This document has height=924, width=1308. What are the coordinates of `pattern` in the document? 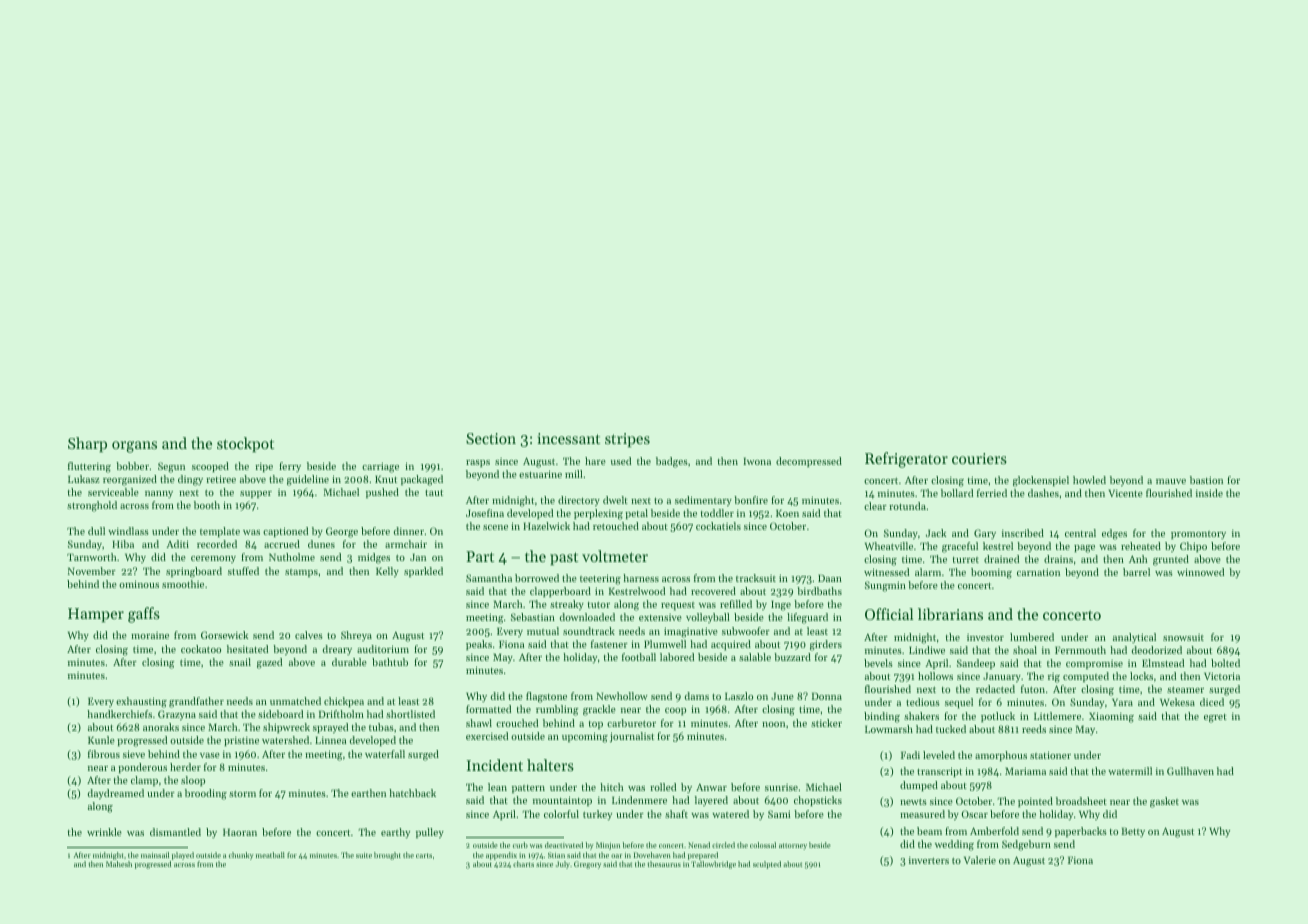 It's located at (528, 789).
